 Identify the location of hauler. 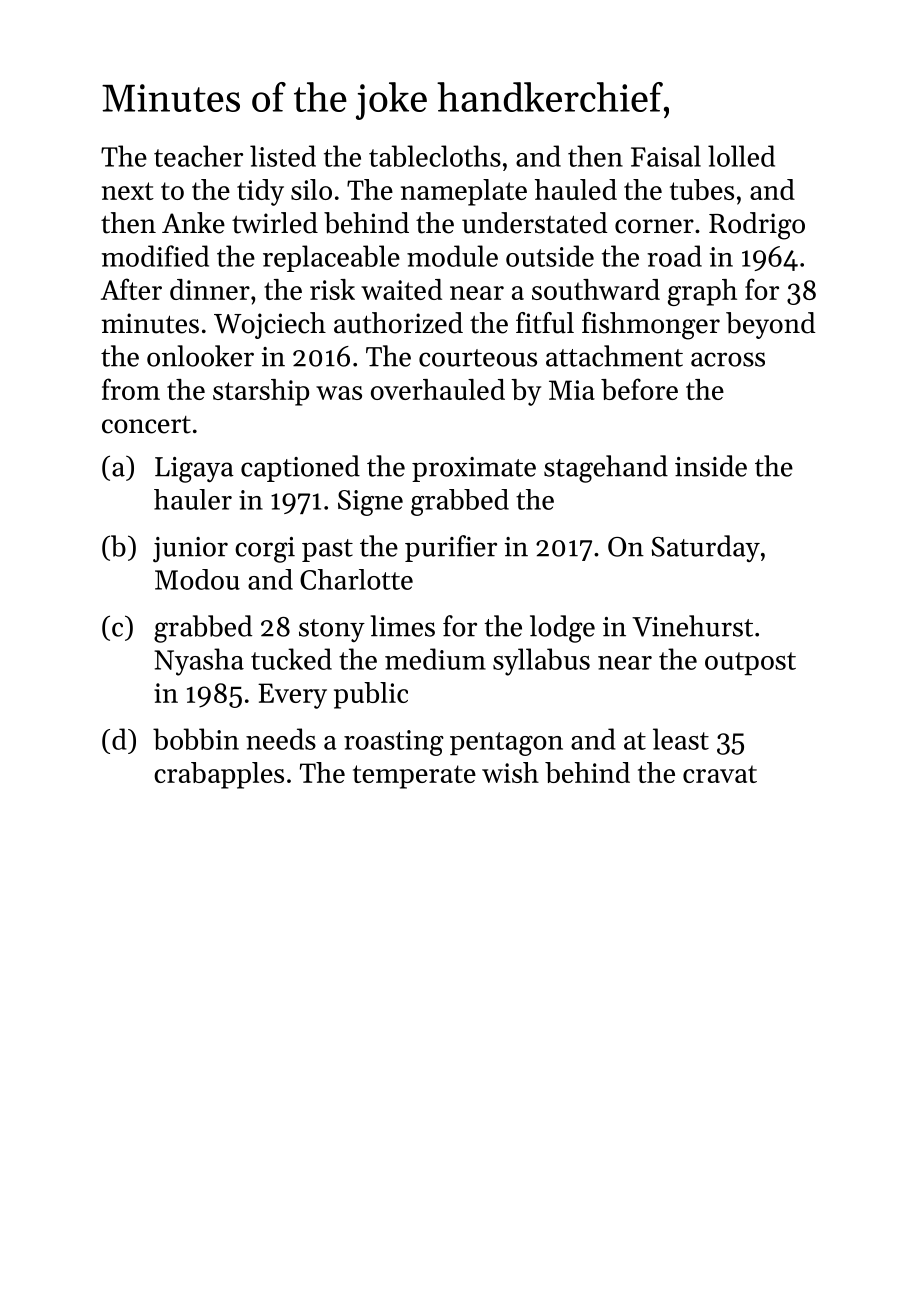
(193, 499).
